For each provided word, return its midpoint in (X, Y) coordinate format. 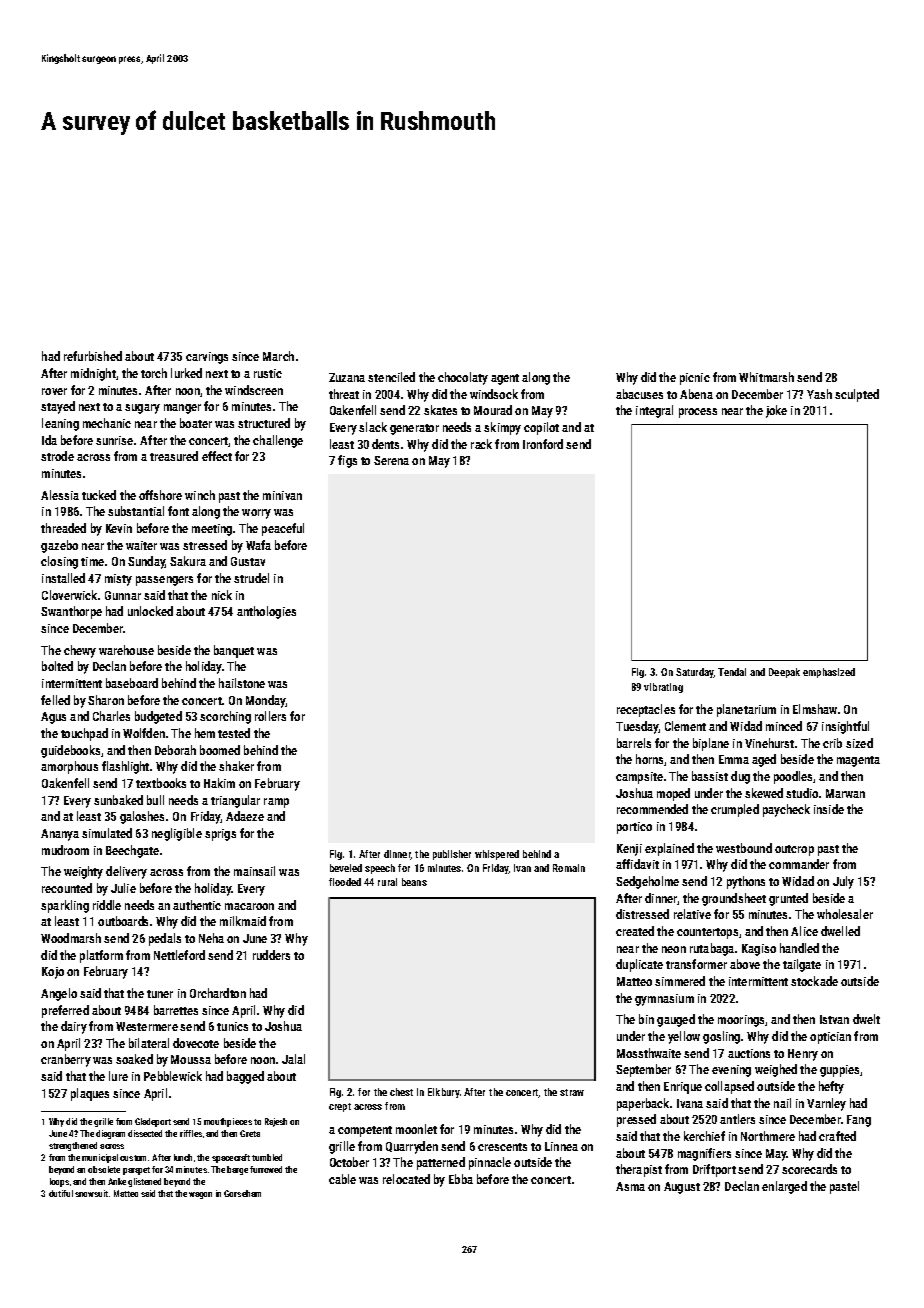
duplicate (639, 965)
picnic (695, 379)
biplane (711, 744)
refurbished (93, 356)
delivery (126, 872)
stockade (814, 981)
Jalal (293, 1059)
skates (440, 410)
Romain (569, 868)
